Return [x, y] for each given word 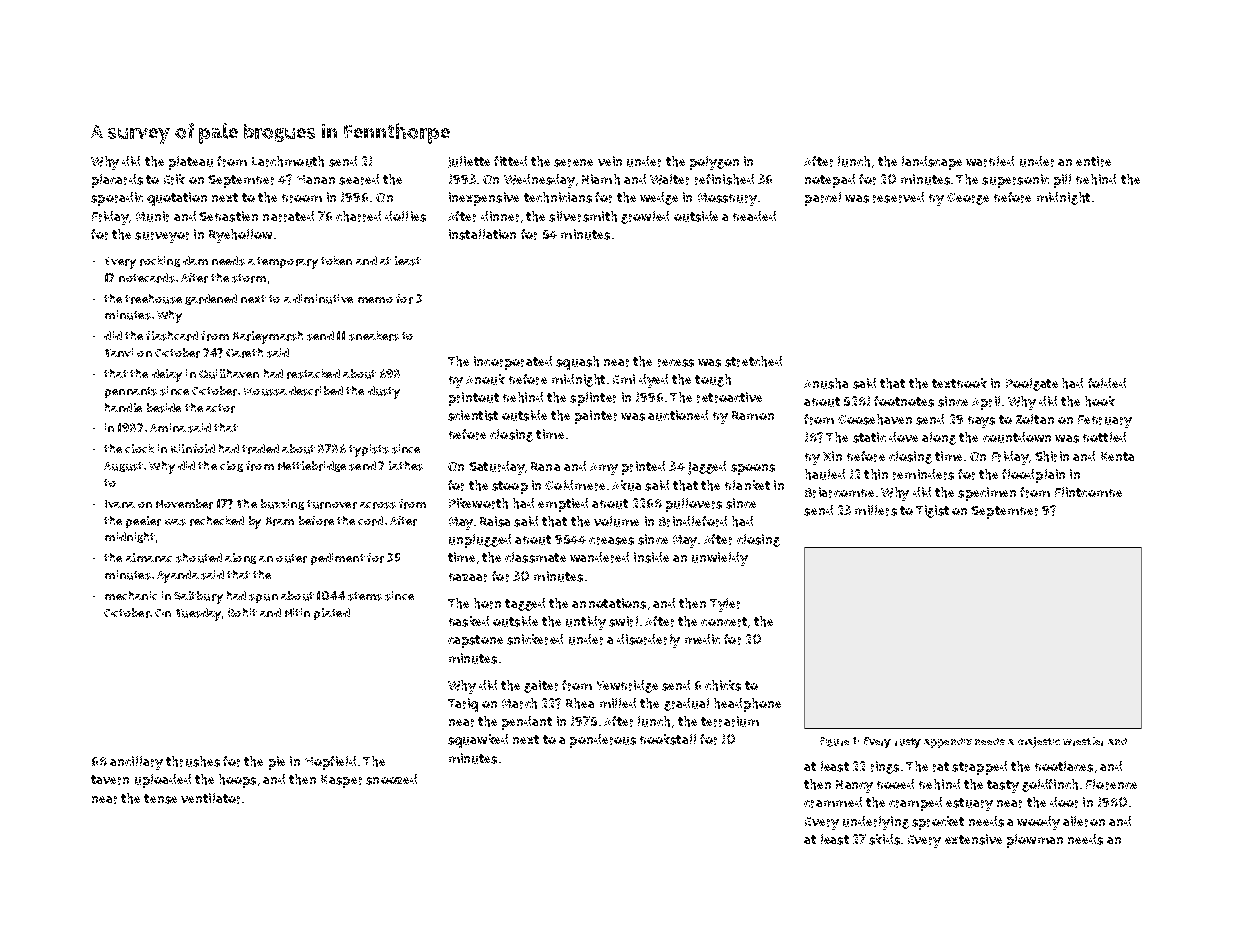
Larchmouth [288, 161]
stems [365, 596]
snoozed [391, 779]
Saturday [496, 468]
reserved [898, 197]
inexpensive [484, 199]
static [869, 437]
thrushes [193, 761]
